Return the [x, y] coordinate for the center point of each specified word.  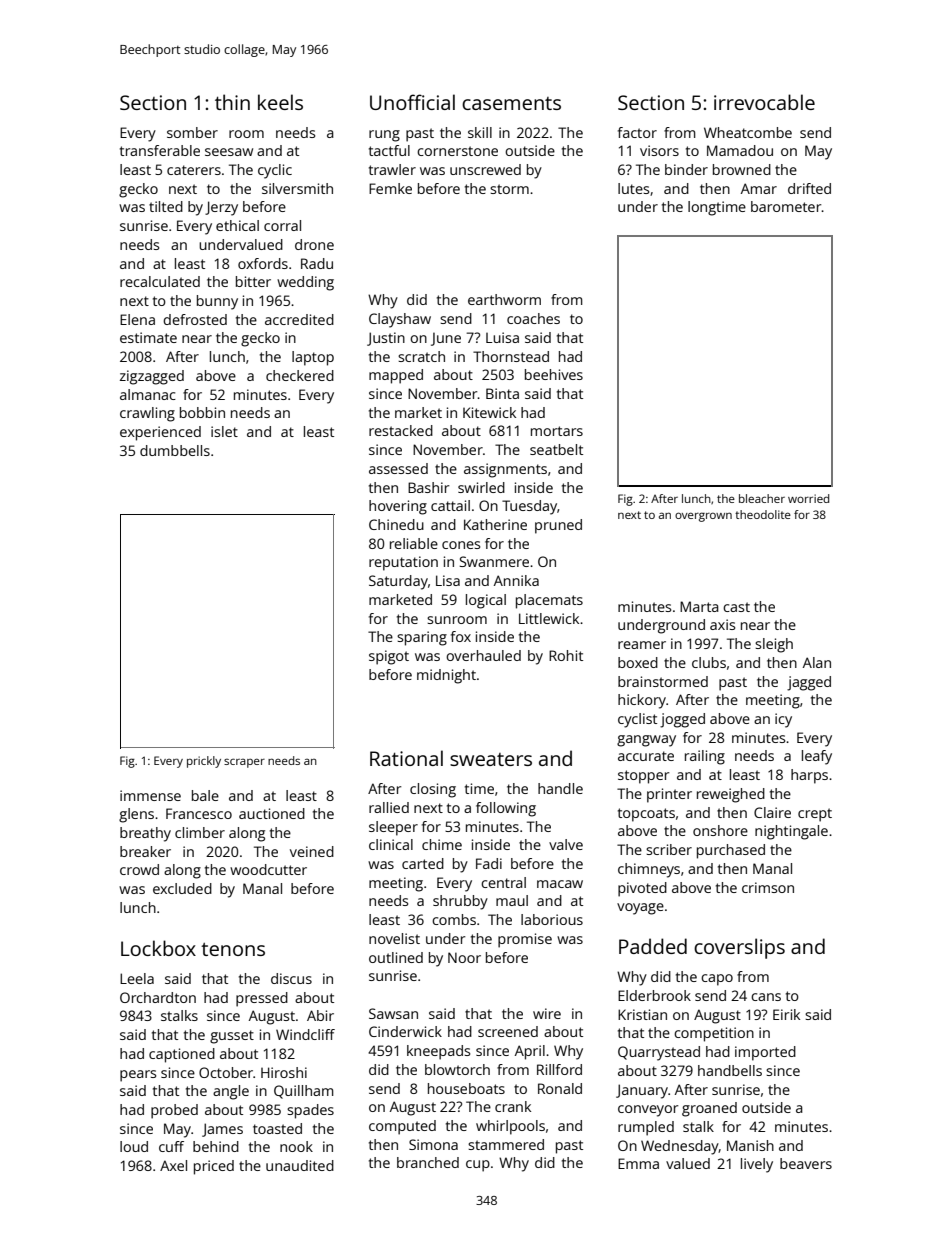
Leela [137, 978]
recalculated [160, 281]
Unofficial [412, 102]
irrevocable [764, 102]
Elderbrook [654, 995]
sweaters [491, 759]
